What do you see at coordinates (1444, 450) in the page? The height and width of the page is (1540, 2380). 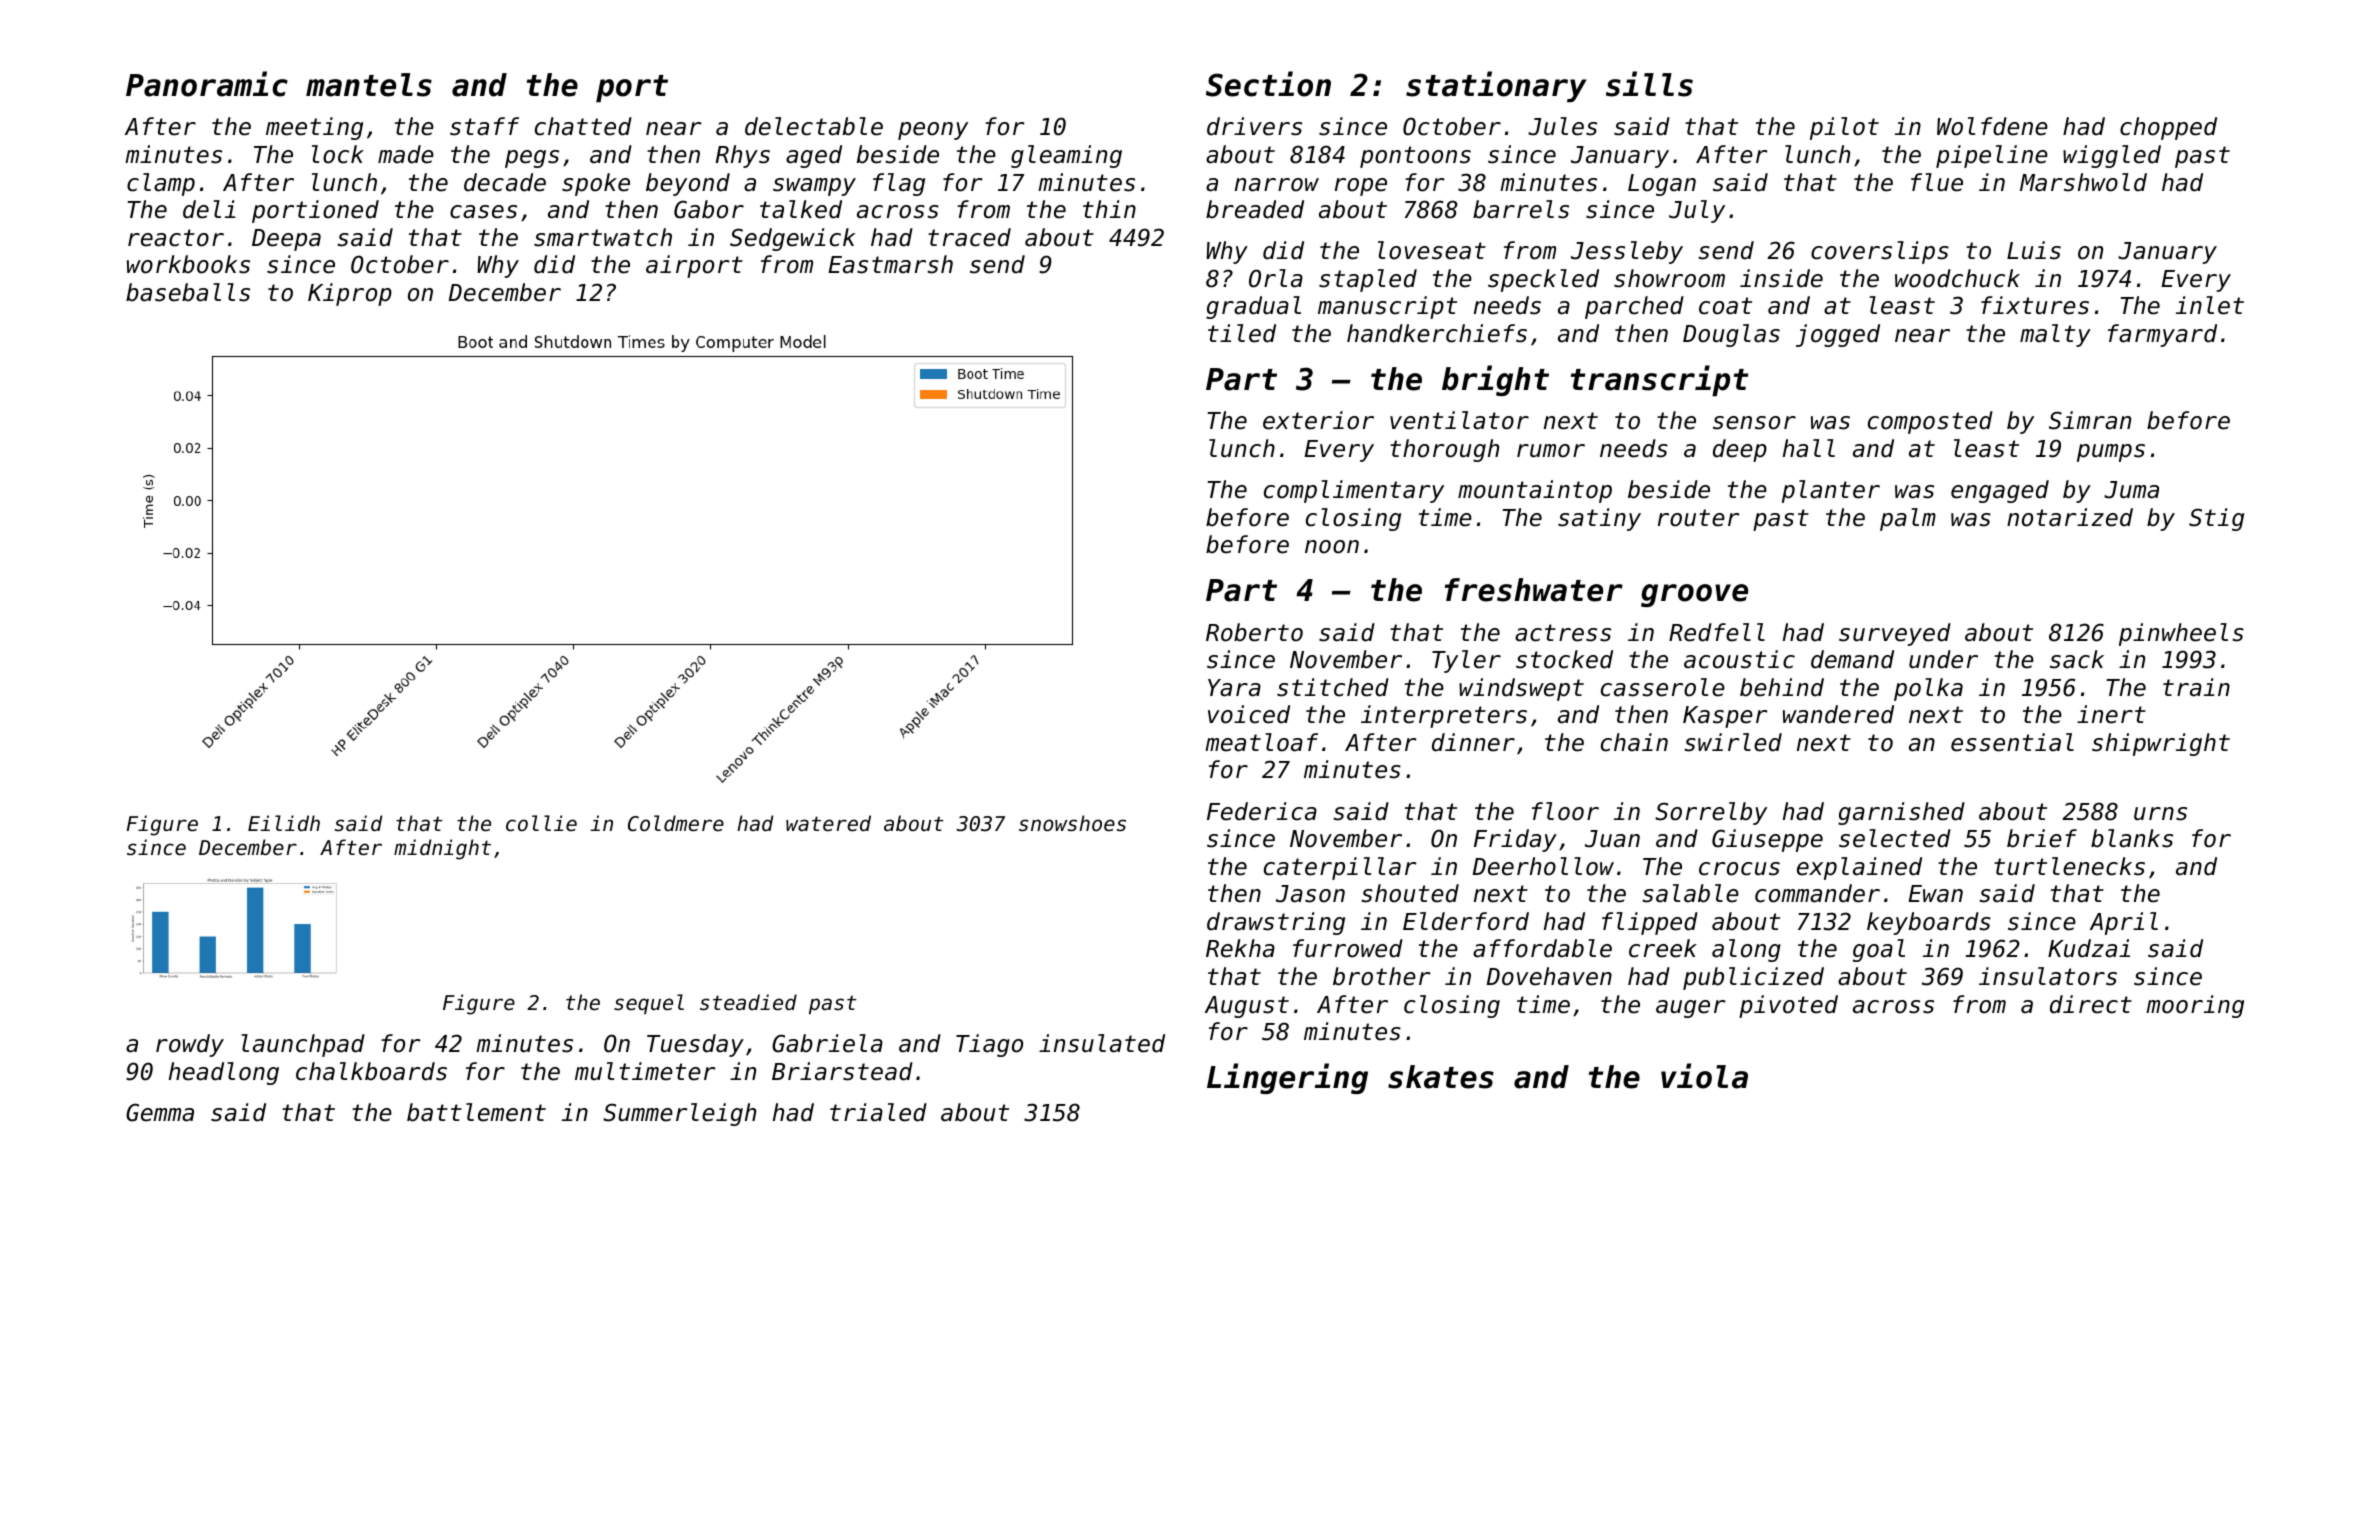 I see `thorough` at bounding box center [1444, 450].
